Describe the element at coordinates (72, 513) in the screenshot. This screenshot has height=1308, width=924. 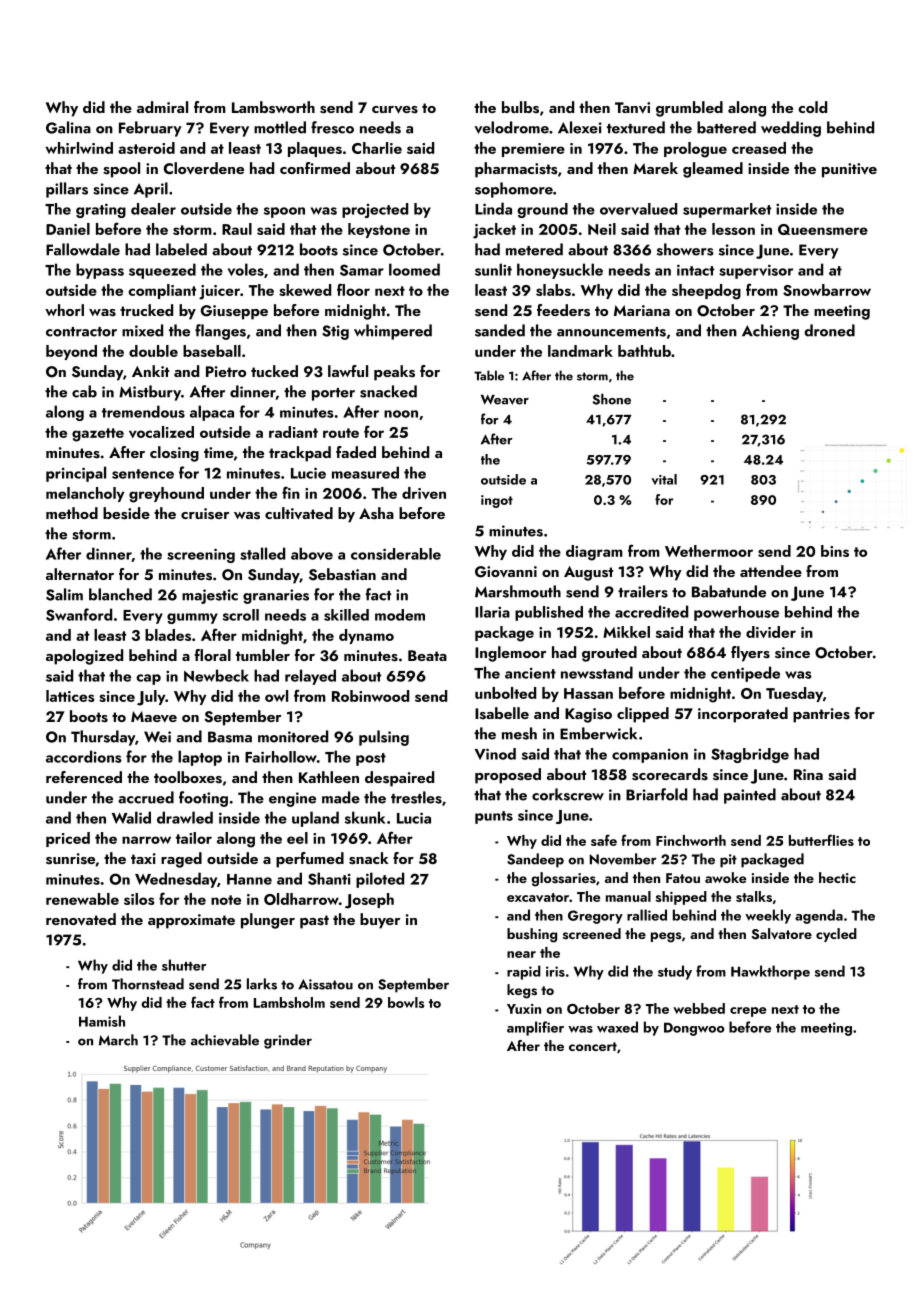
I see `method` at that location.
